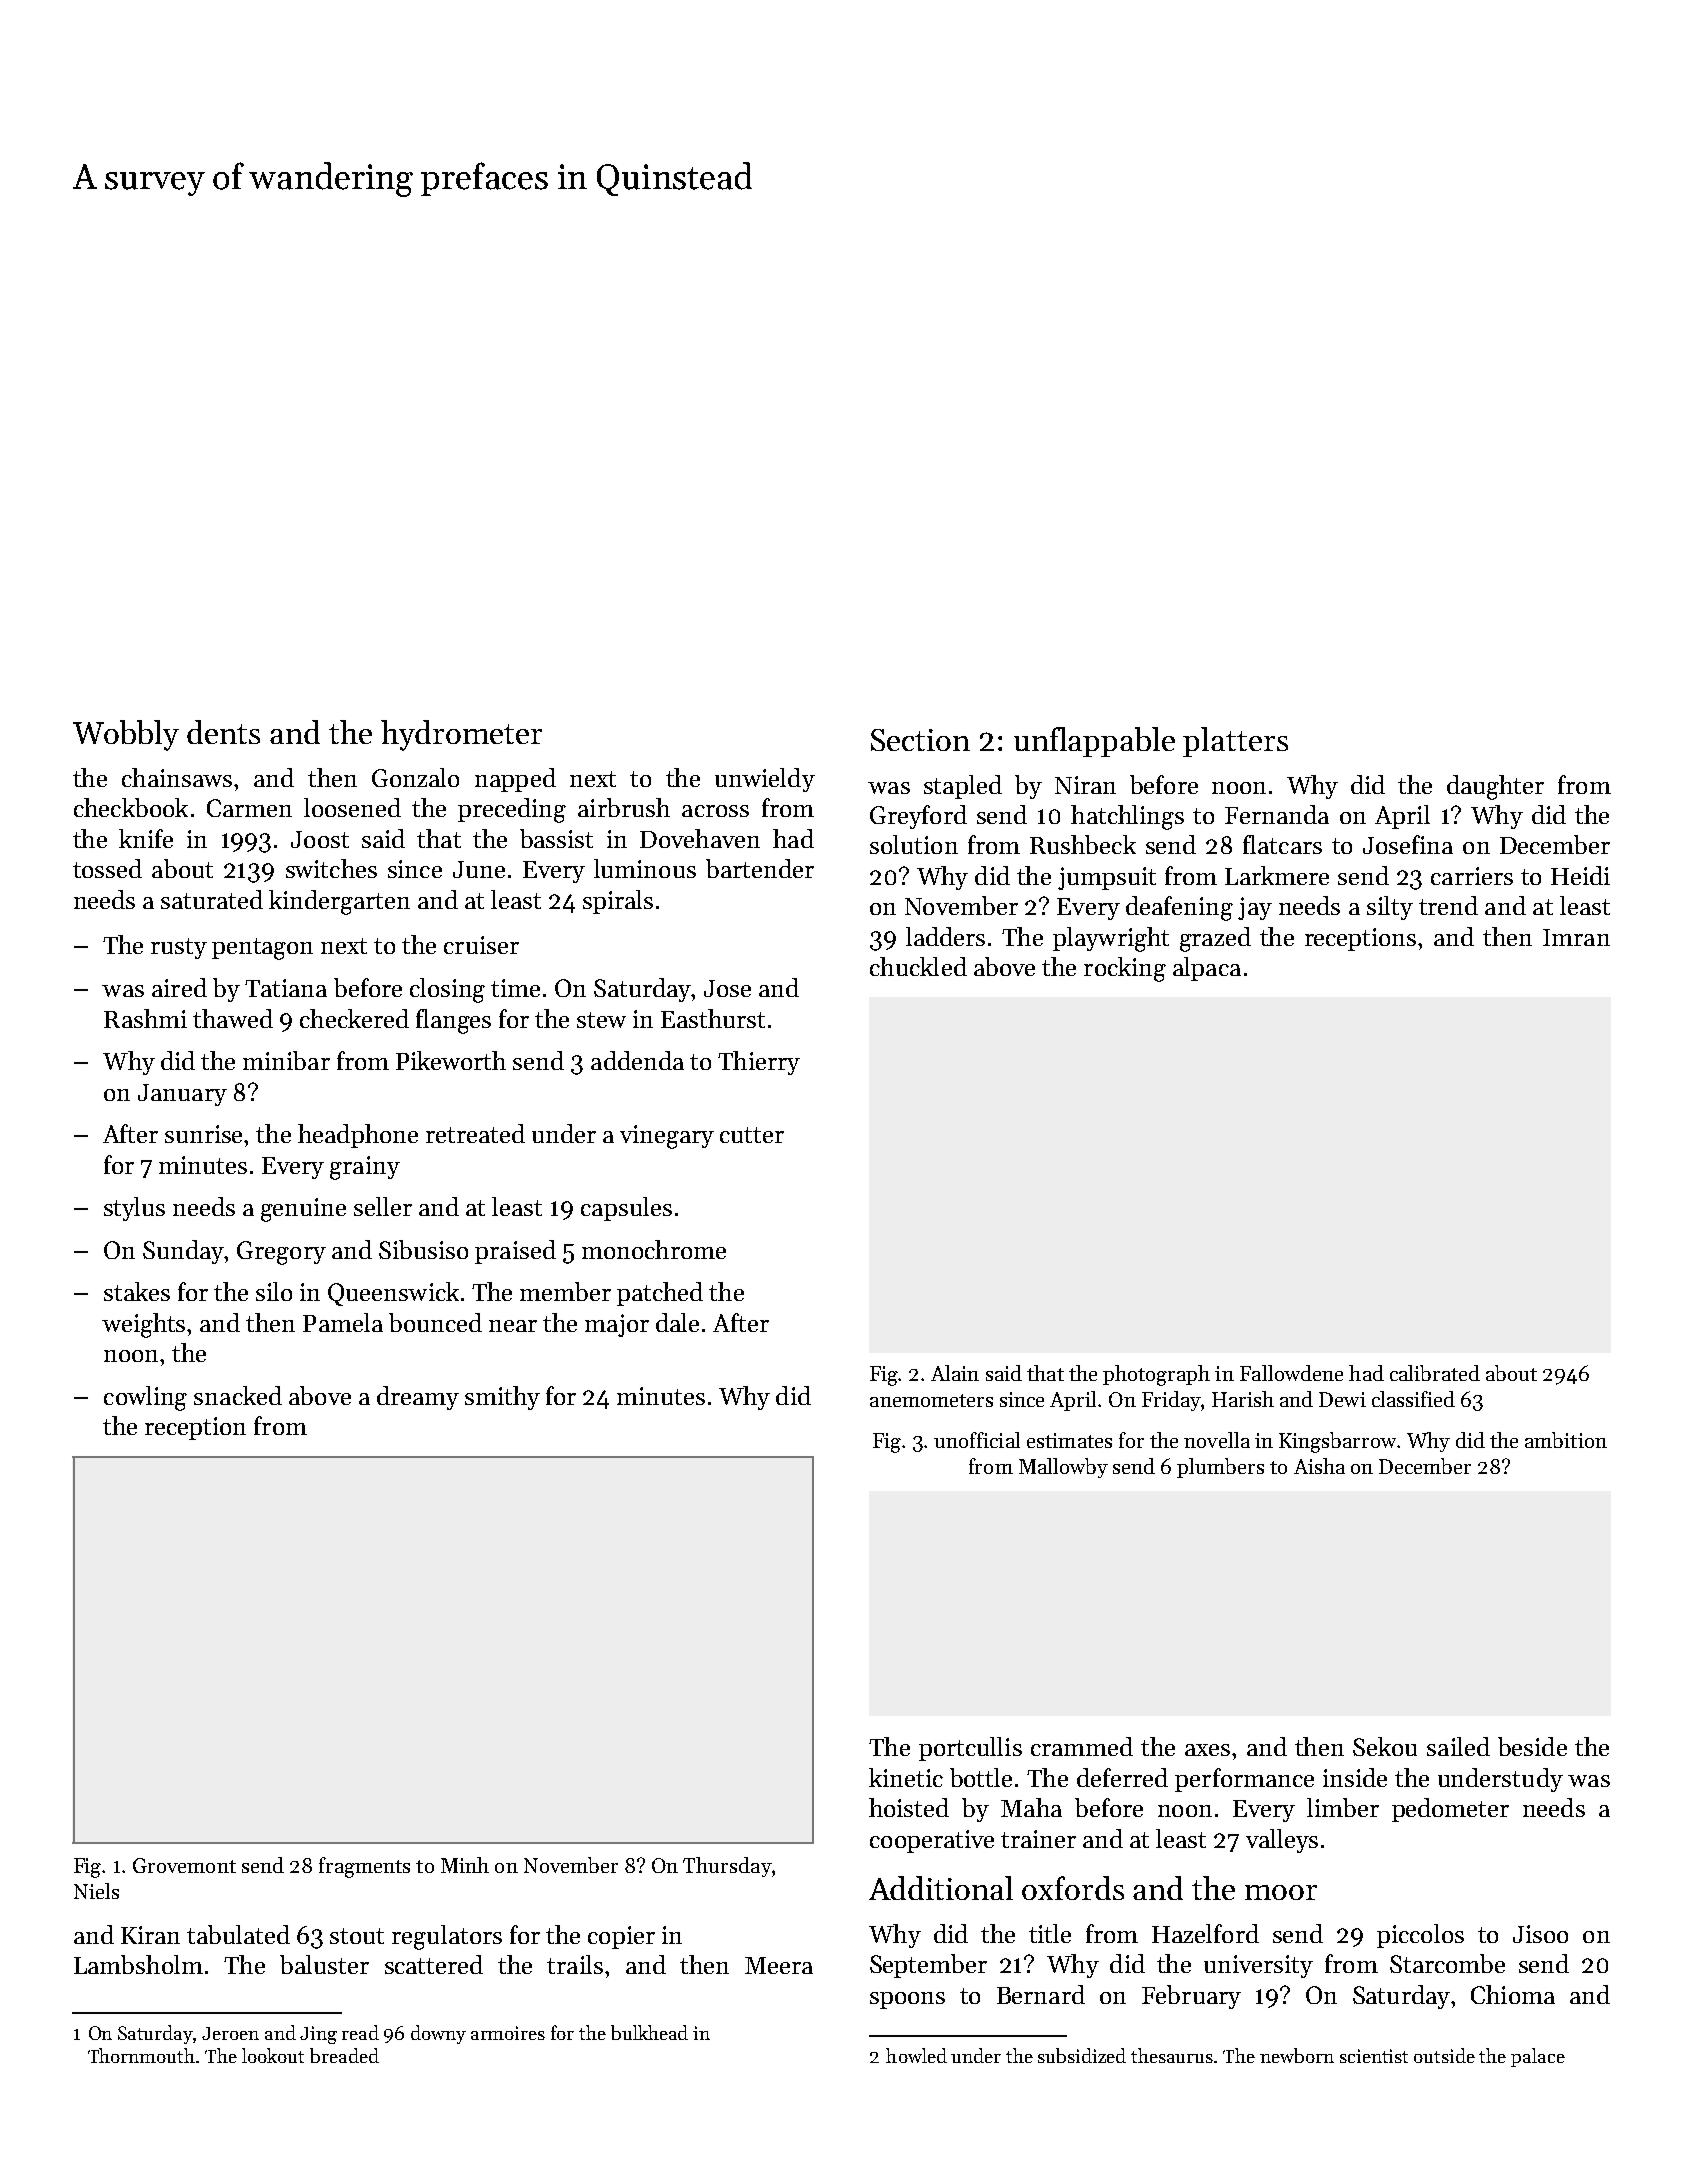  What do you see at coordinates (955, 1373) in the document?
I see `Alain` at bounding box center [955, 1373].
